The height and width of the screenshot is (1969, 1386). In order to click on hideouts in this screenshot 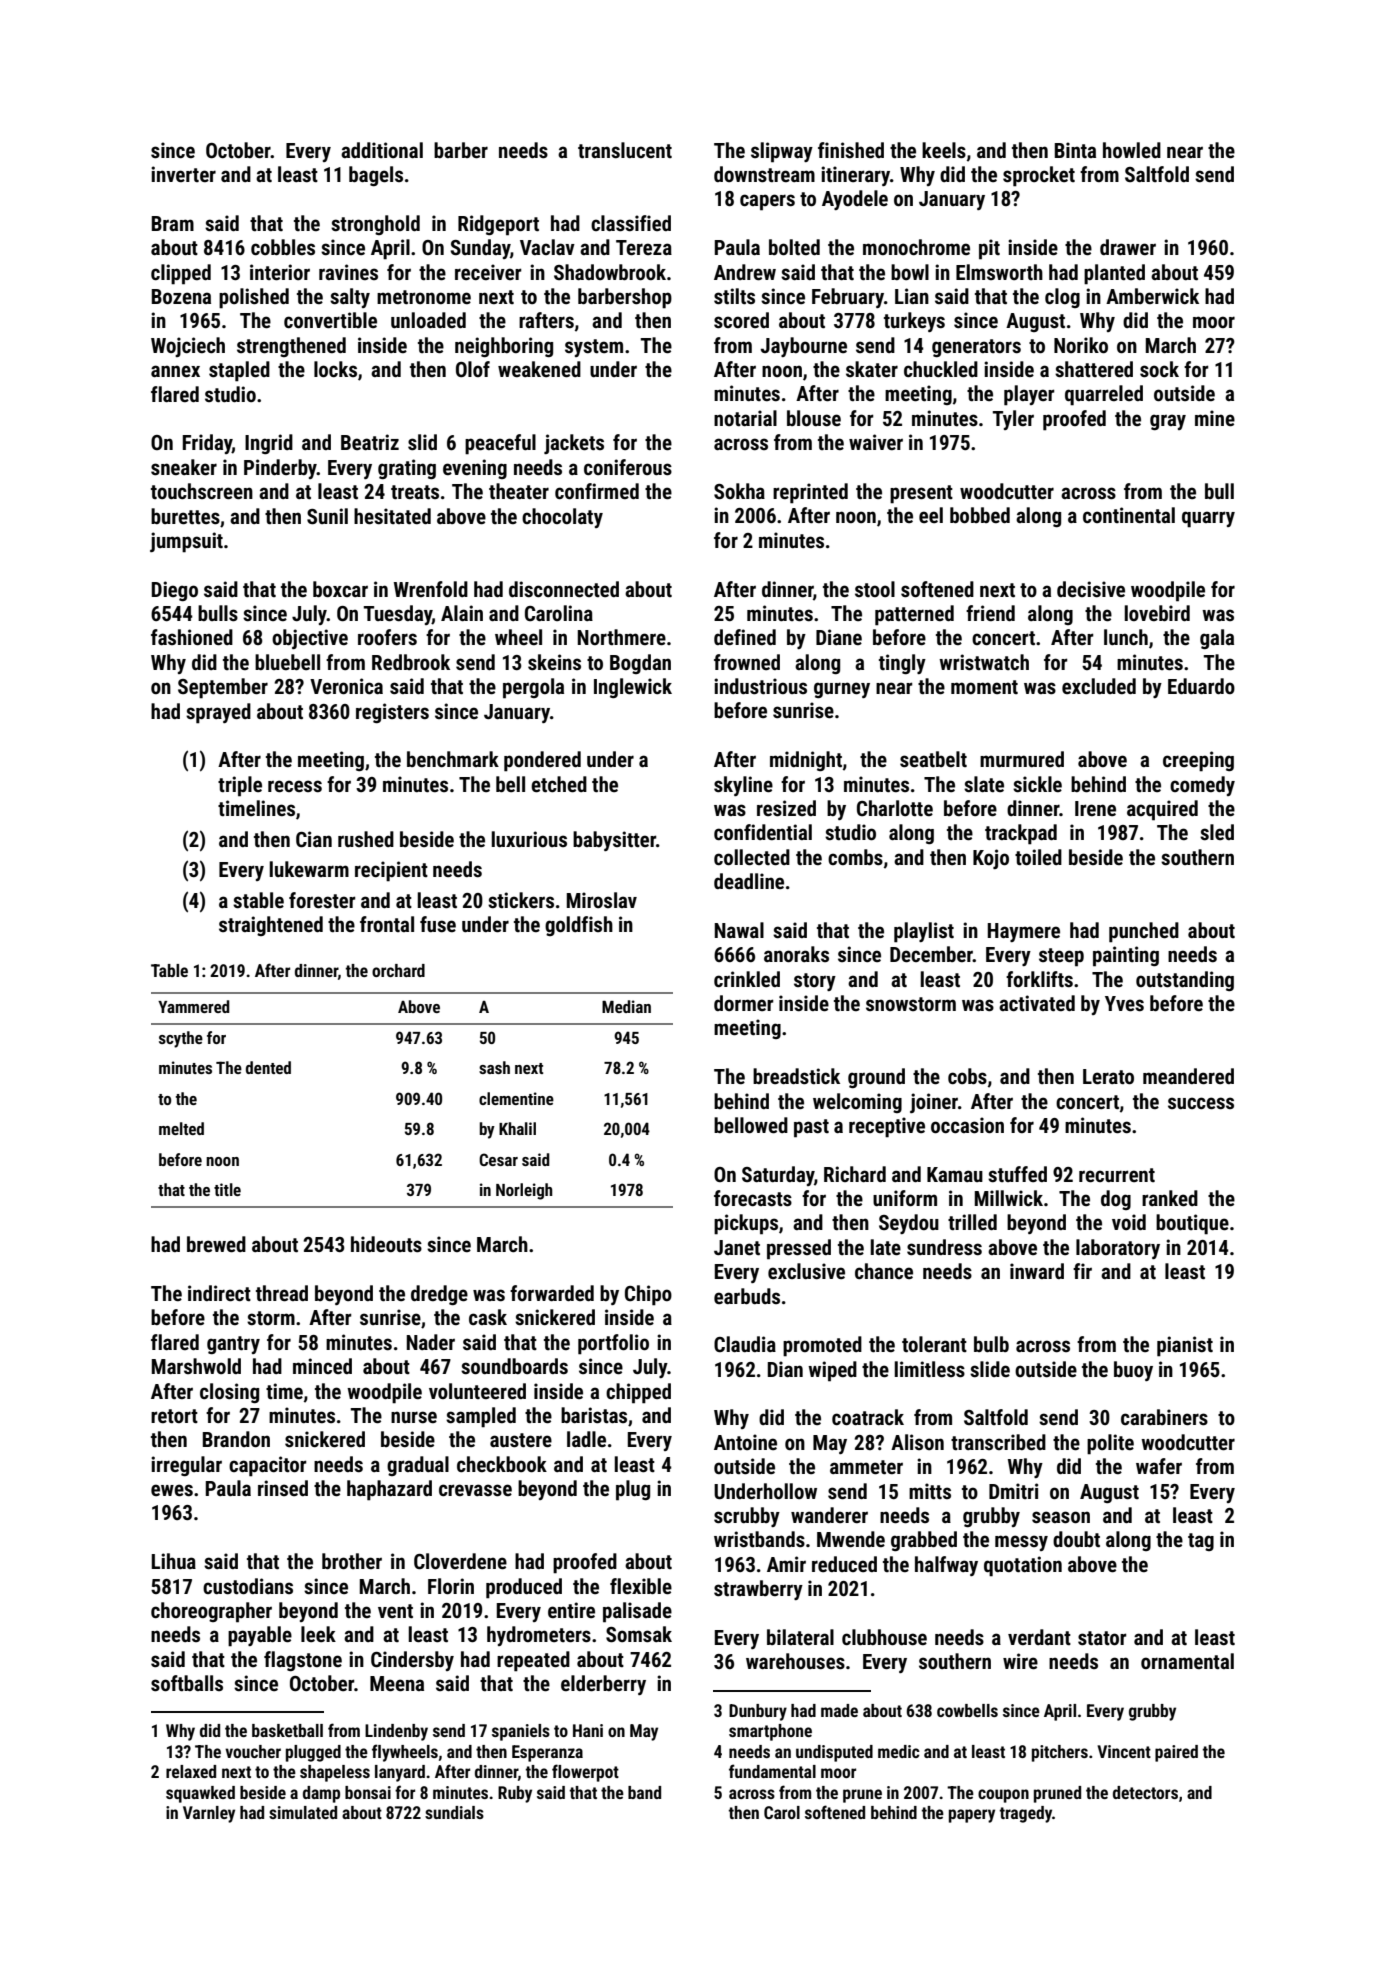, I will do `click(386, 1244)`.
